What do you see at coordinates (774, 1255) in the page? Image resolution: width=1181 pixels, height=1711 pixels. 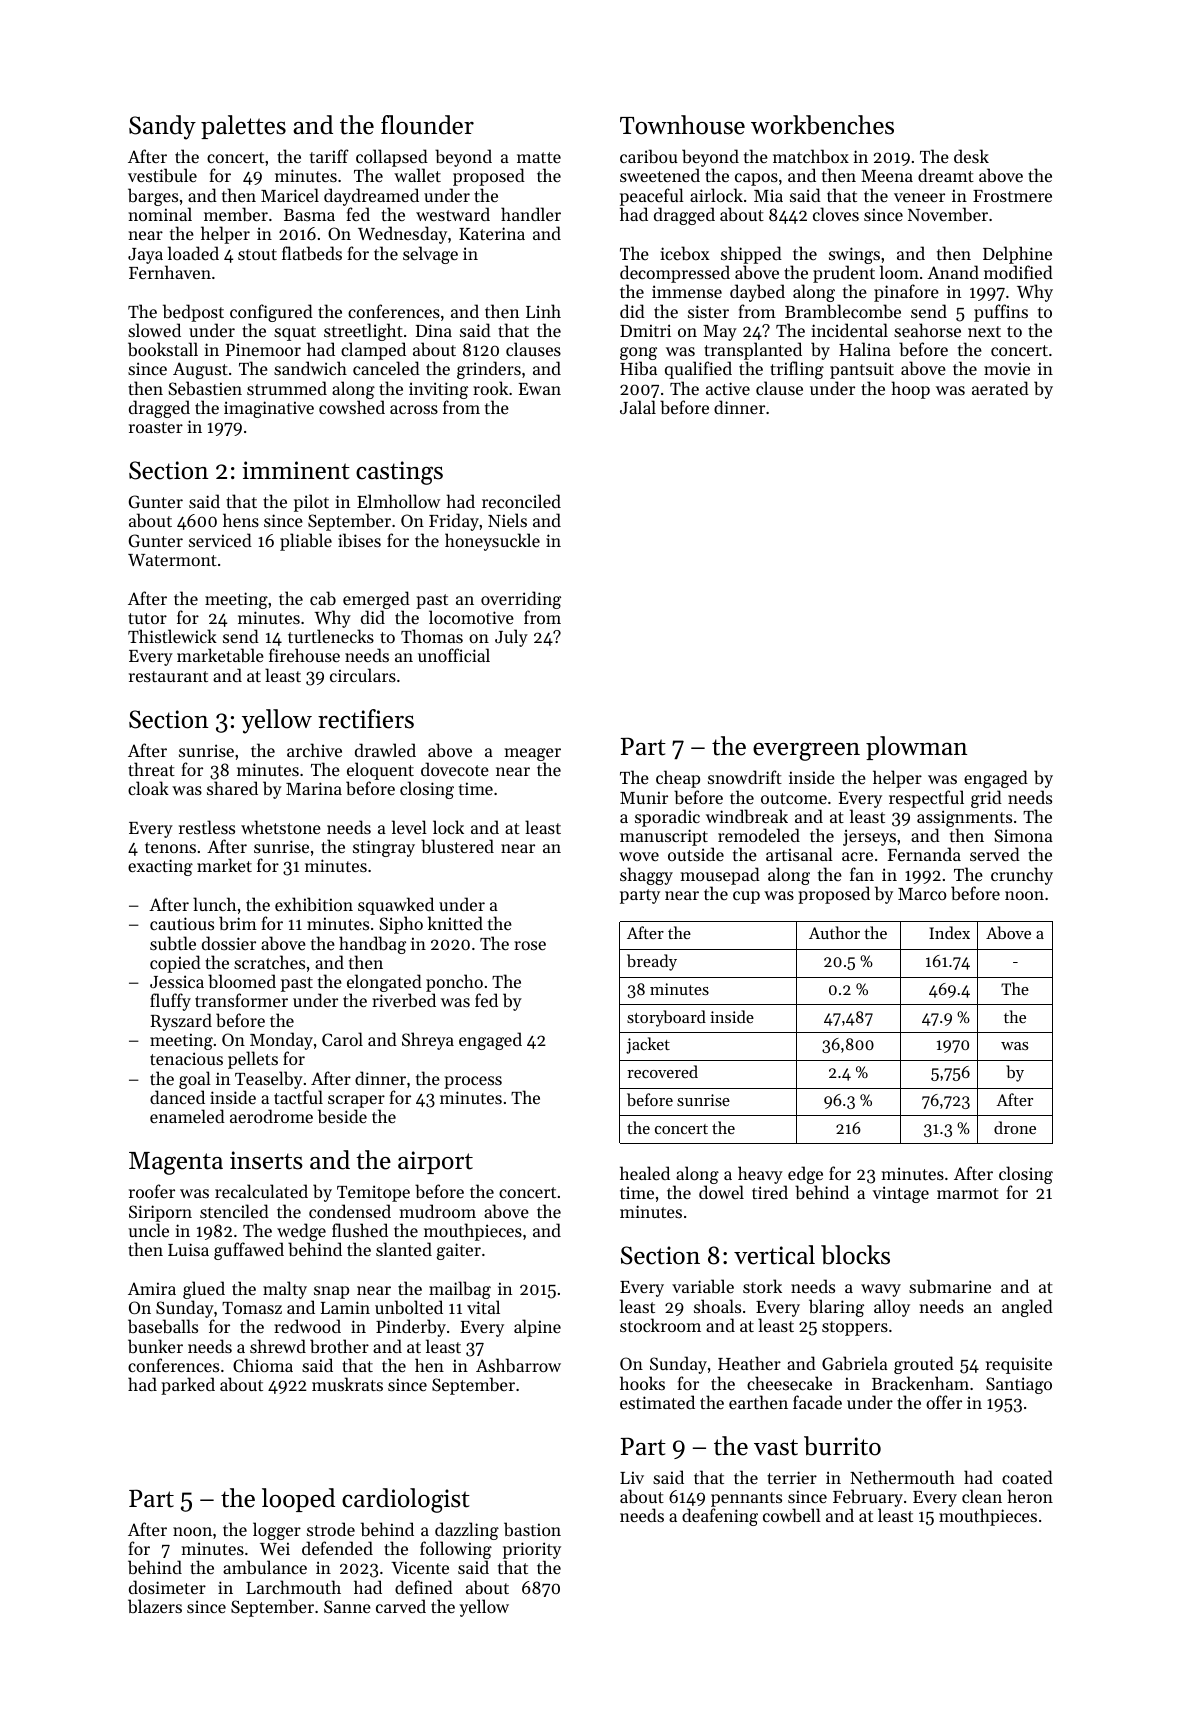 I see `vertical` at bounding box center [774, 1255].
